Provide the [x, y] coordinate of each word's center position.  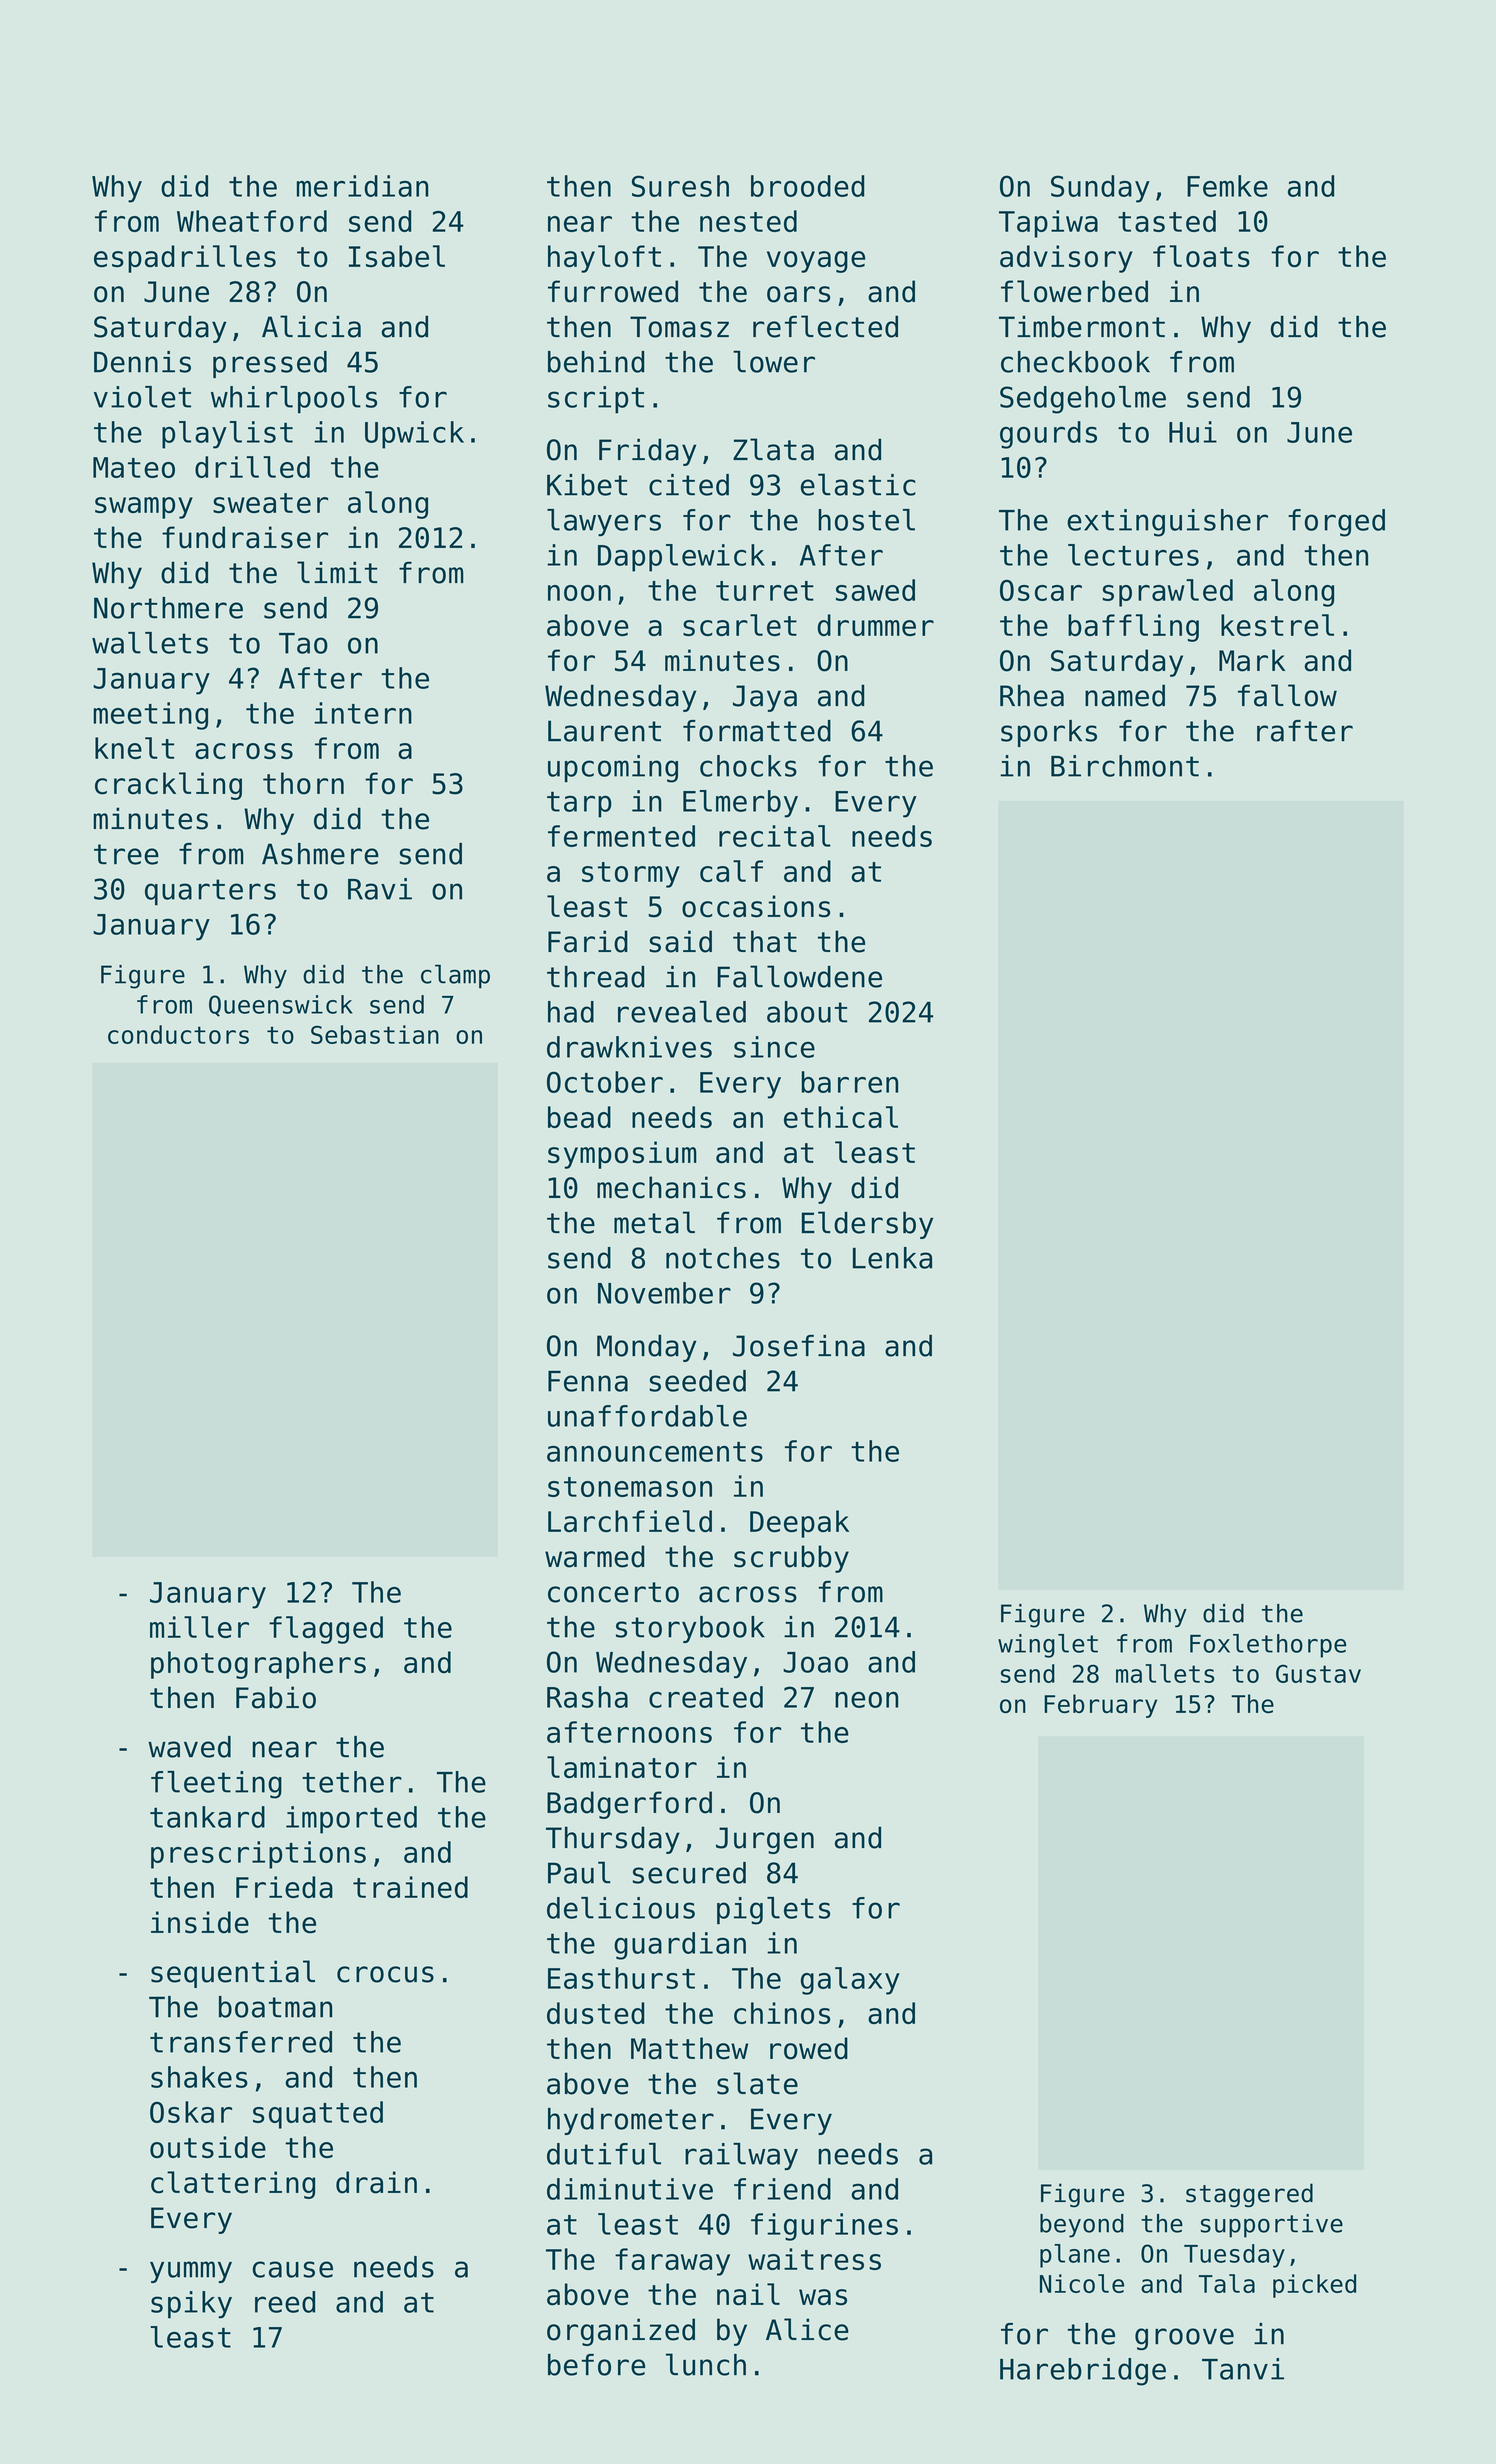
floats [1201, 256]
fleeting [216, 1785]
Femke [1227, 186]
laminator [622, 1767]
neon [866, 1700]
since [774, 1047]
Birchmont [1125, 766]
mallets [1165, 1673]
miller [199, 1627]
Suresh [680, 186]
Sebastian [375, 1034]
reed [285, 2302]
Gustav [1318, 1673]
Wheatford [252, 221]
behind [596, 362]
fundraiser [245, 537]
